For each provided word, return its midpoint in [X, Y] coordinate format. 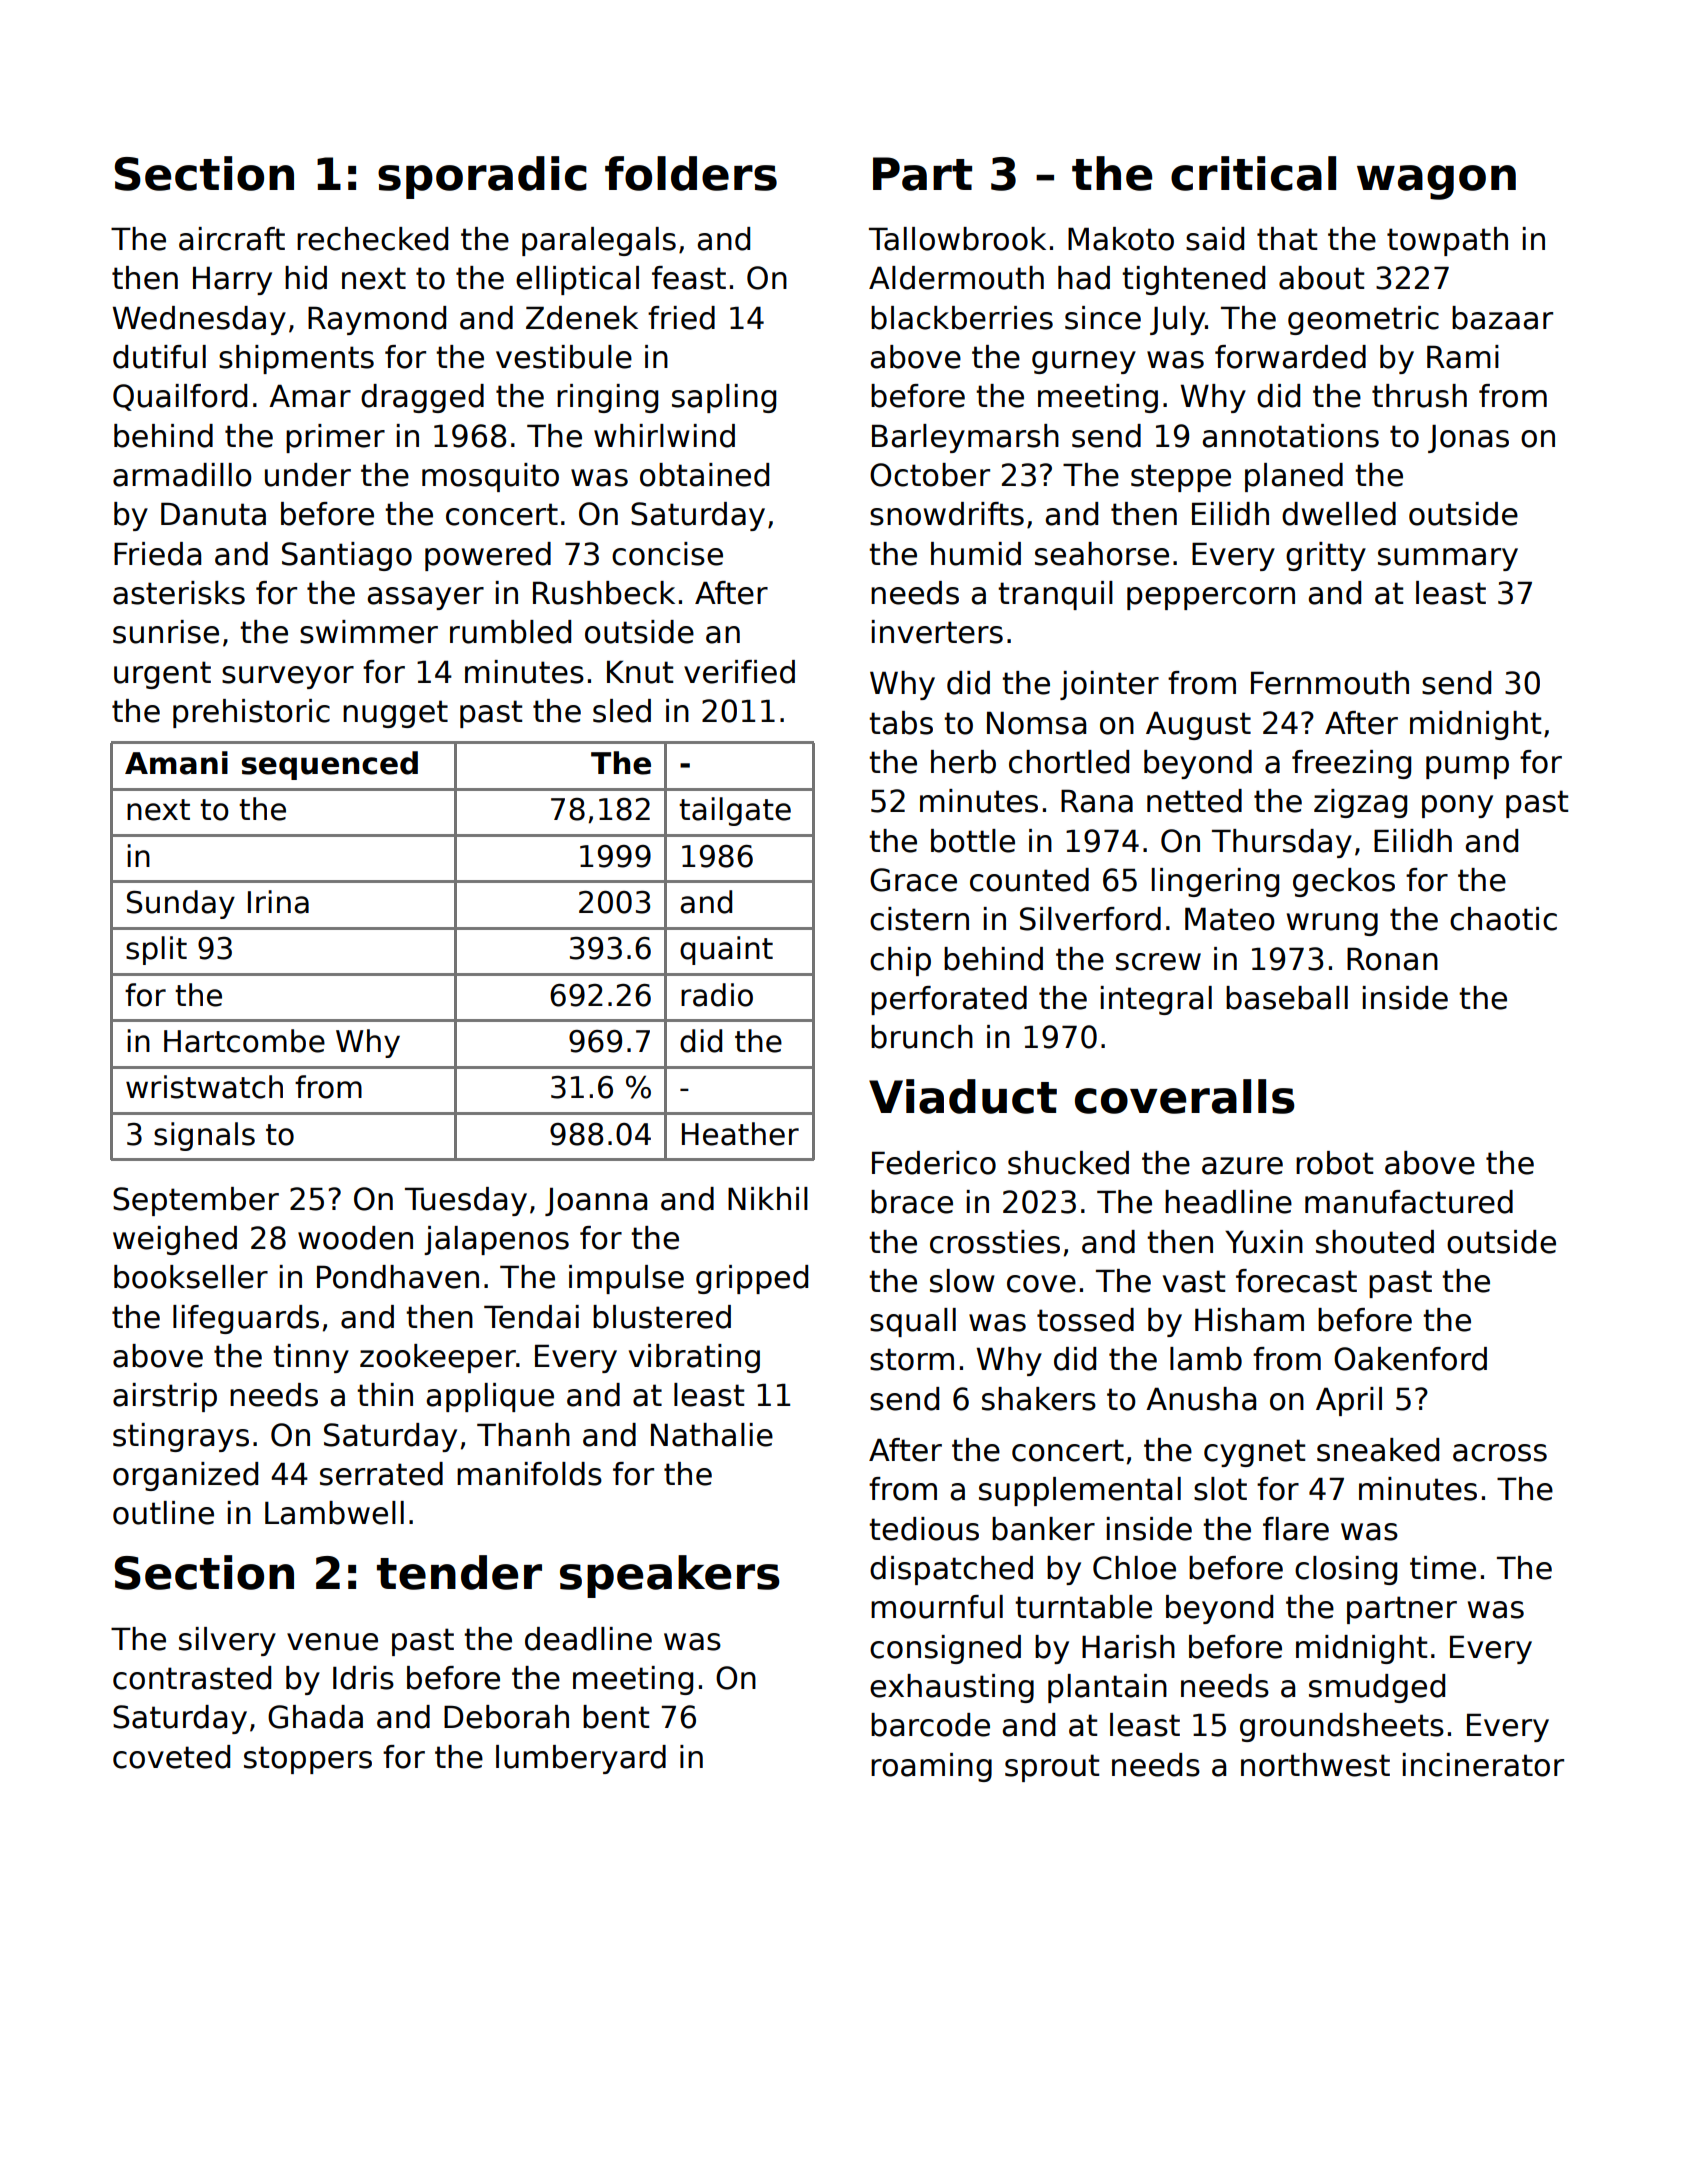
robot [1334, 1163]
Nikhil [768, 1198]
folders [691, 173]
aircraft [232, 239]
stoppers [308, 1760]
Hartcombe [244, 1041]
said [1215, 239]
